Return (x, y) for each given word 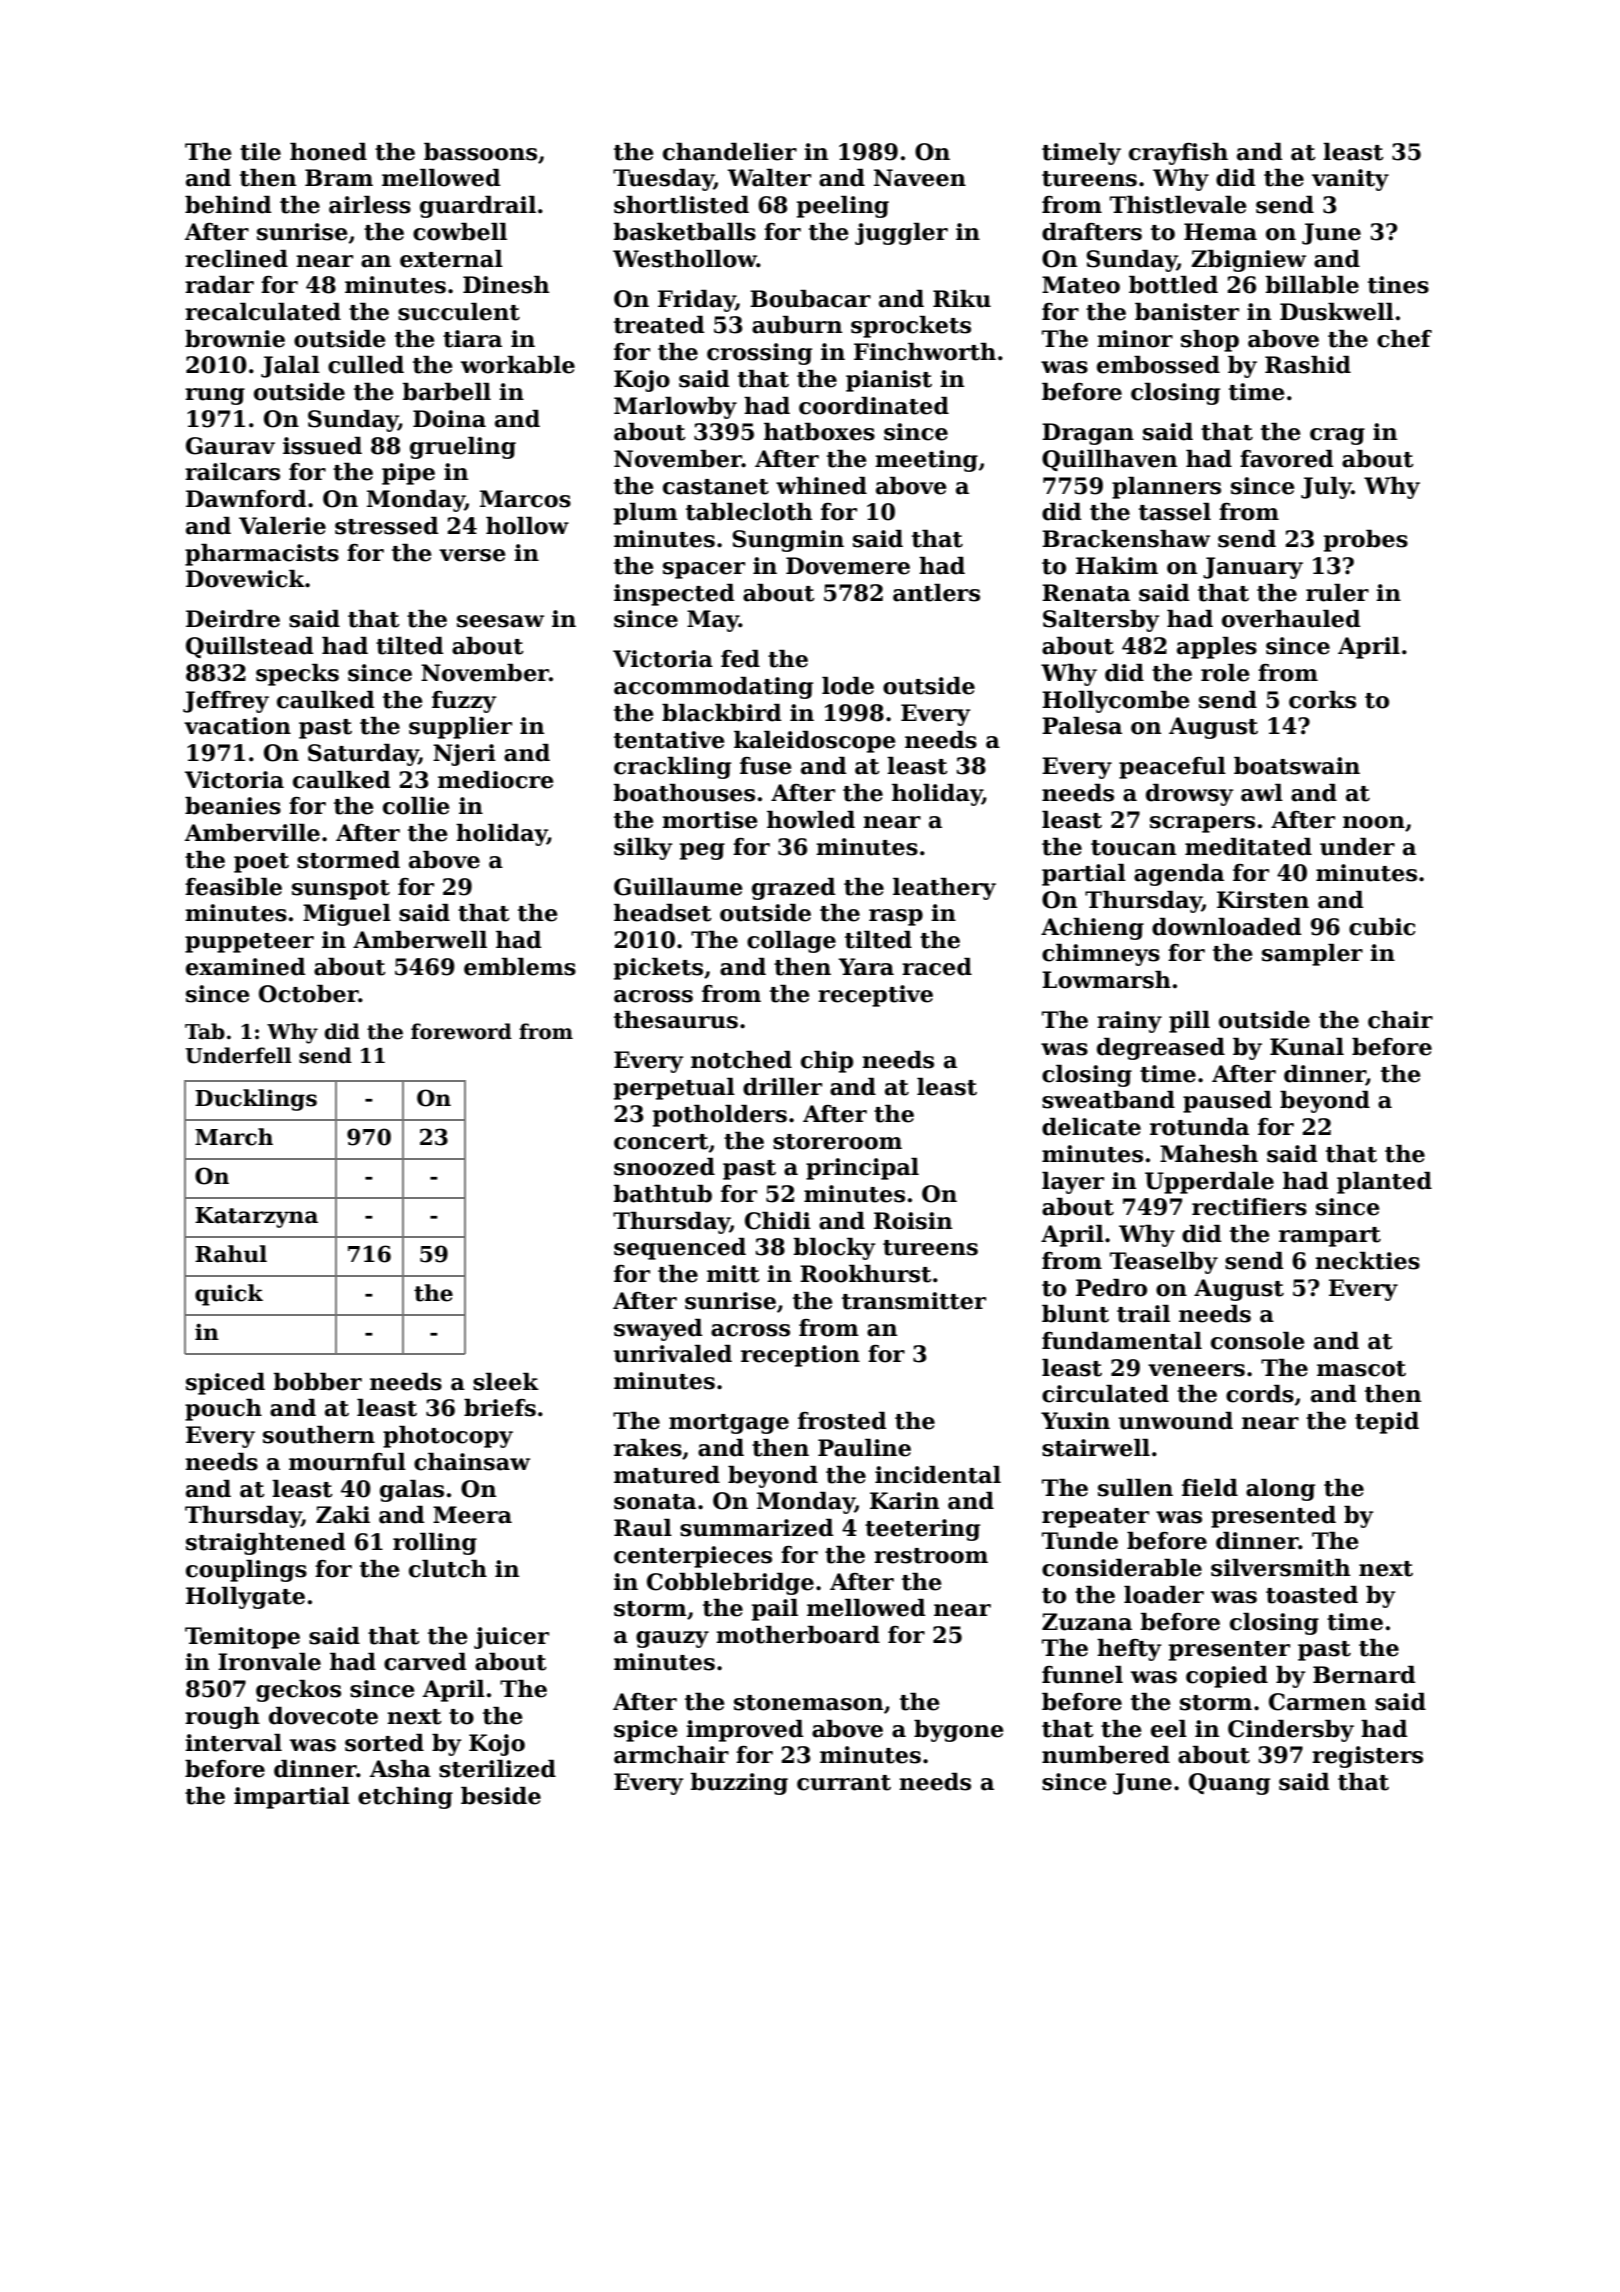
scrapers (1202, 824)
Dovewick (245, 579)
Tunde (1080, 1541)
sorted (384, 1743)
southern (319, 1435)
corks (1322, 700)
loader (1164, 1595)
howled (811, 820)
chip (827, 1062)
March (234, 1137)
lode (848, 686)
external (451, 259)
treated (659, 325)
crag (1337, 436)
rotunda (1199, 1127)
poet (261, 863)
